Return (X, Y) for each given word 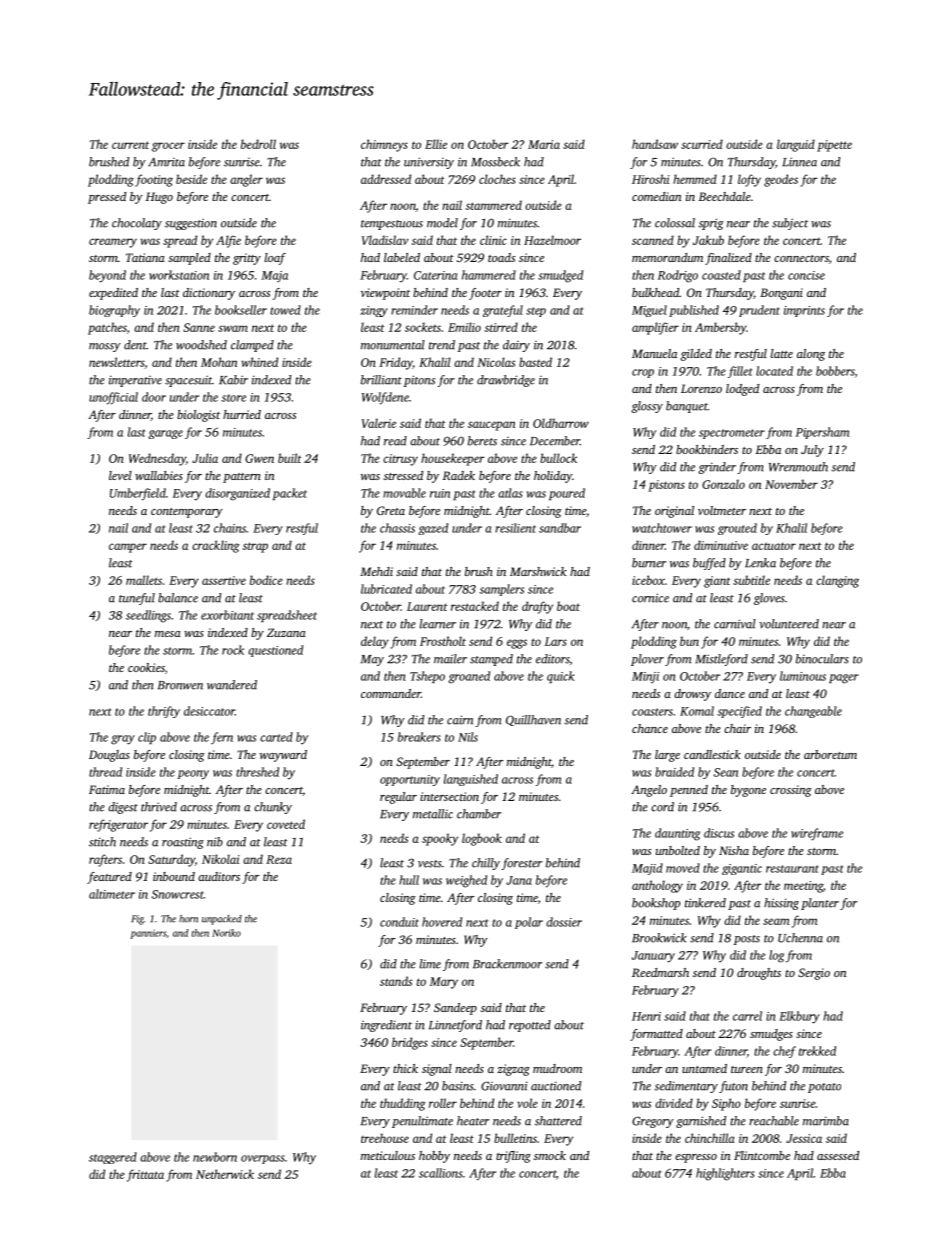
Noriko (226, 933)
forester (521, 864)
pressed (107, 198)
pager (844, 679)
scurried (702, 144)
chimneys (384, 145)
